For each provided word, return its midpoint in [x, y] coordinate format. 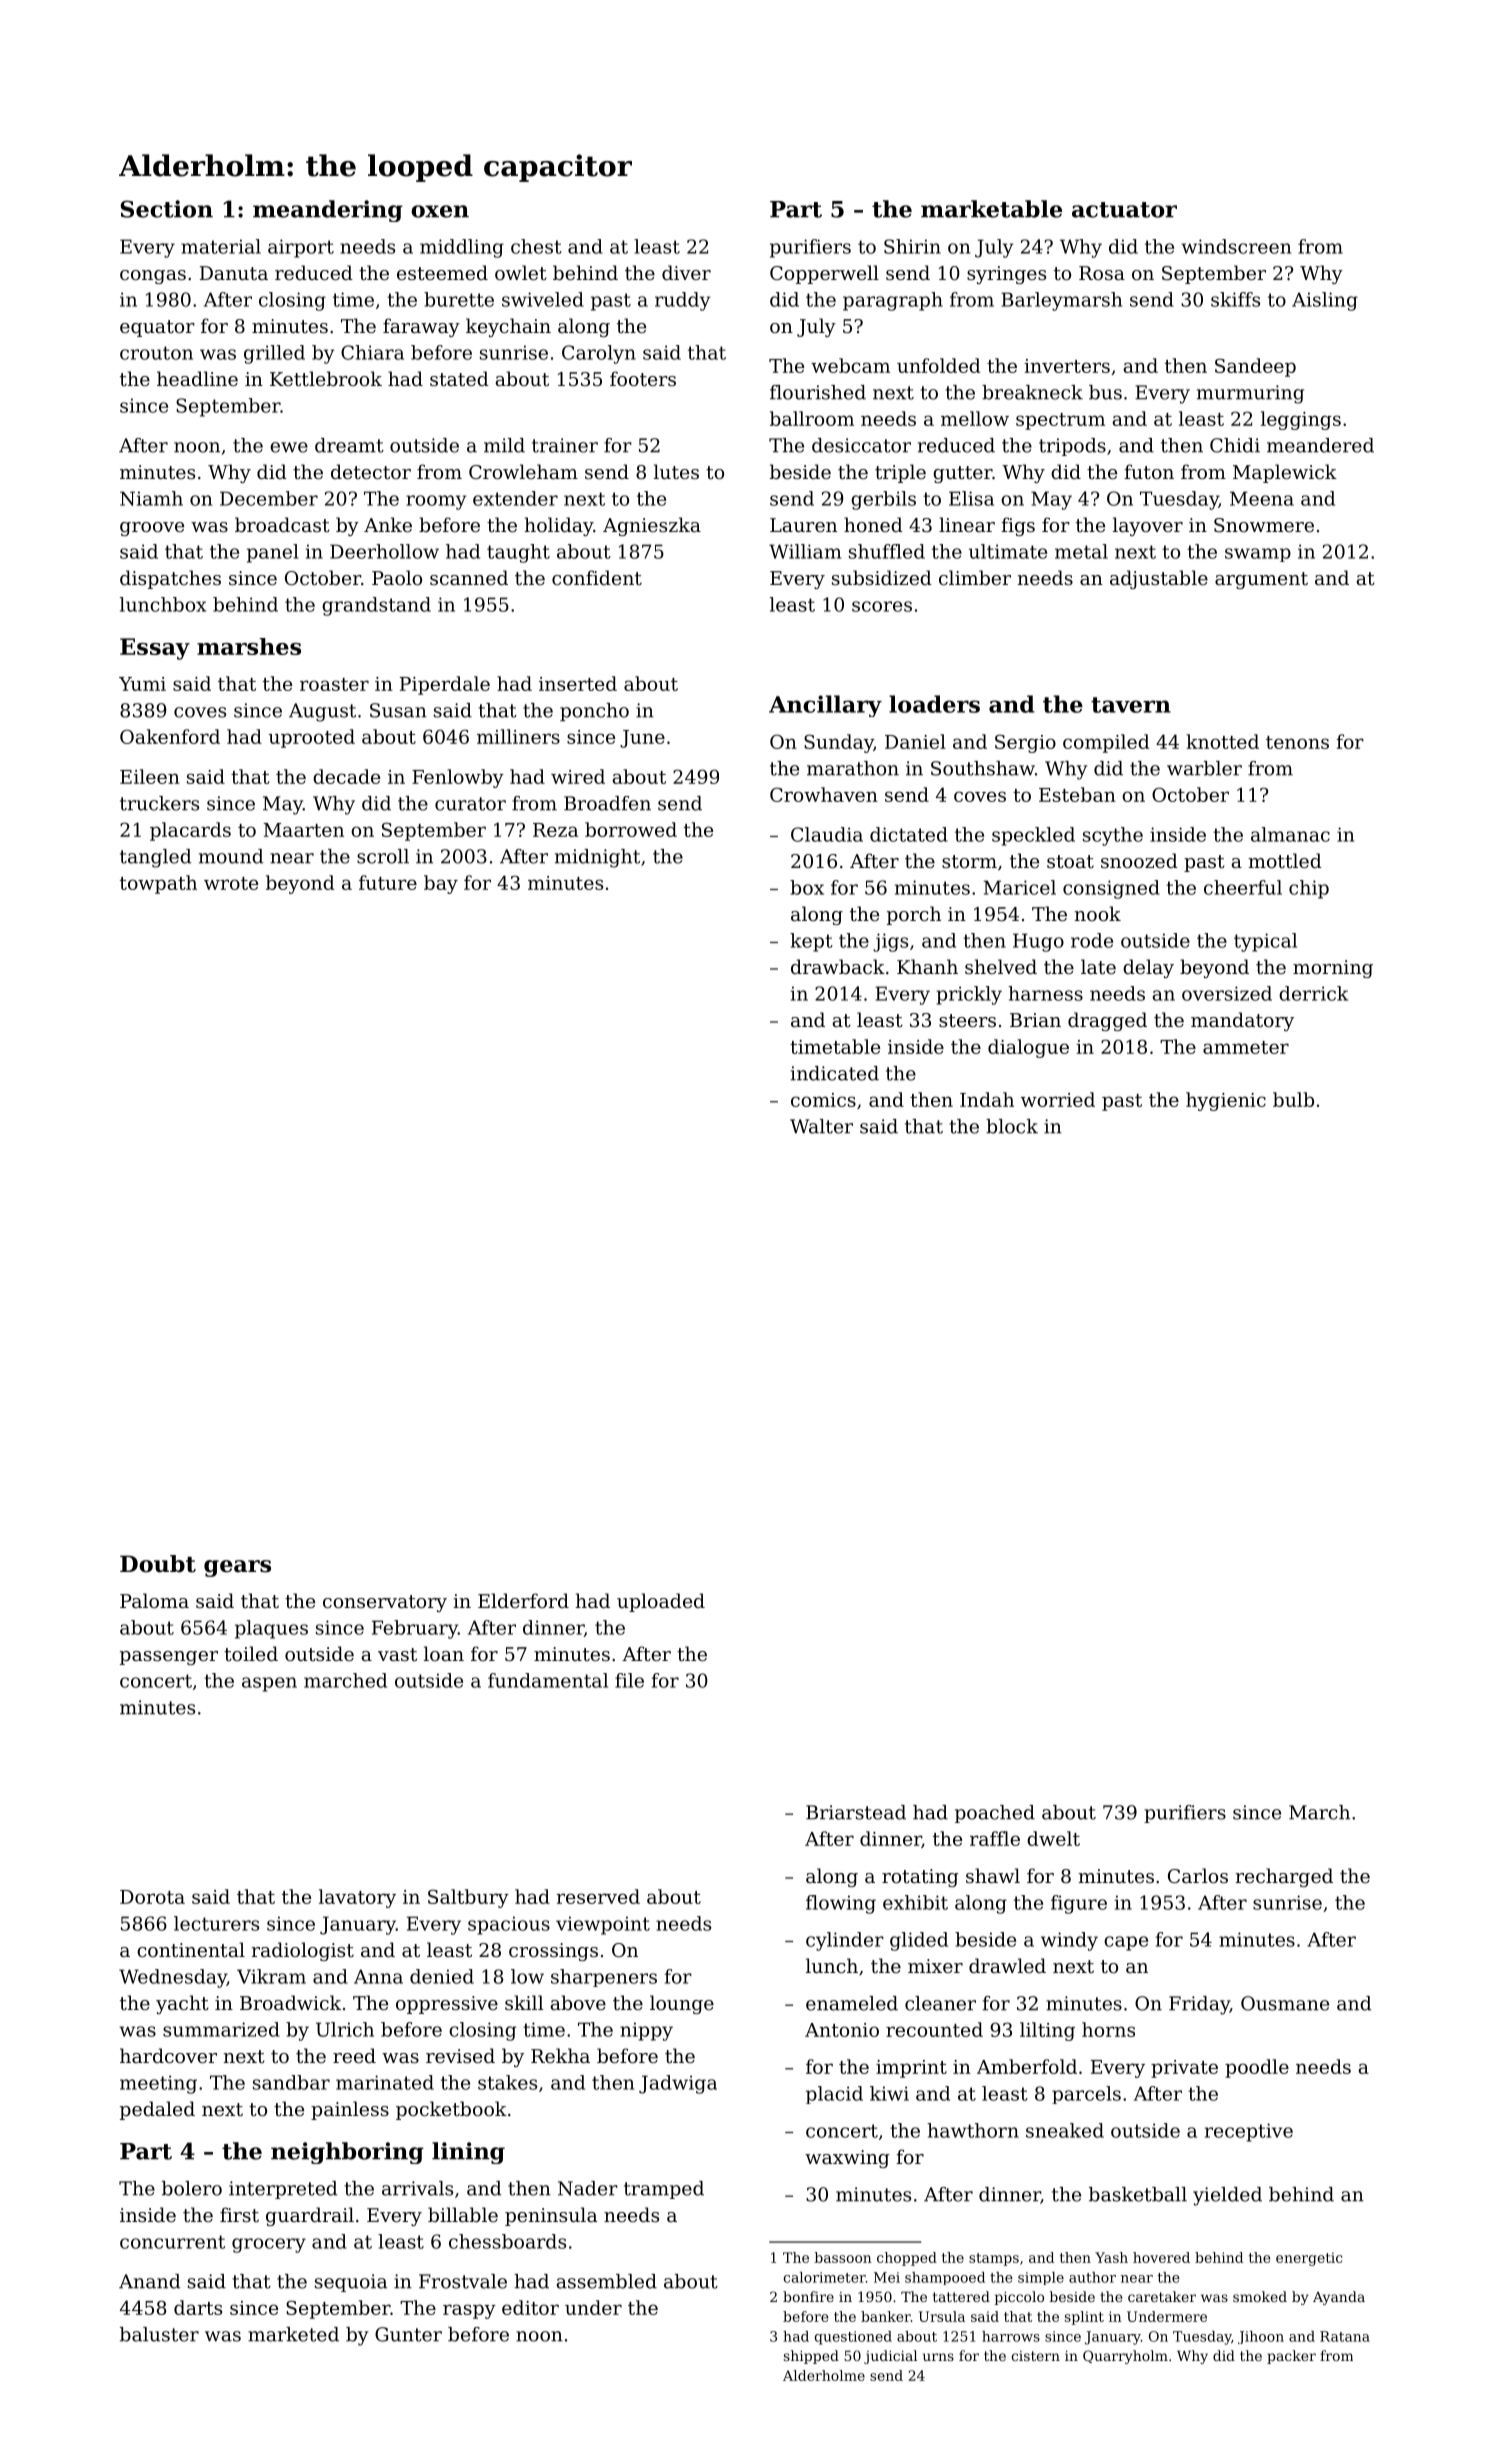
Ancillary [825, 706]
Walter [821, 1126]
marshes [249, 646]
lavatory [357, 1898]
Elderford [523, 1600]
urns [938, 2357]
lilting [1047, 2031]
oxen [440, 211]
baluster [159, 2334]
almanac [1290, 834]
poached [995, 1814]
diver [686, 272]
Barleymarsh [1061, 301]
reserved [598, 1896]
